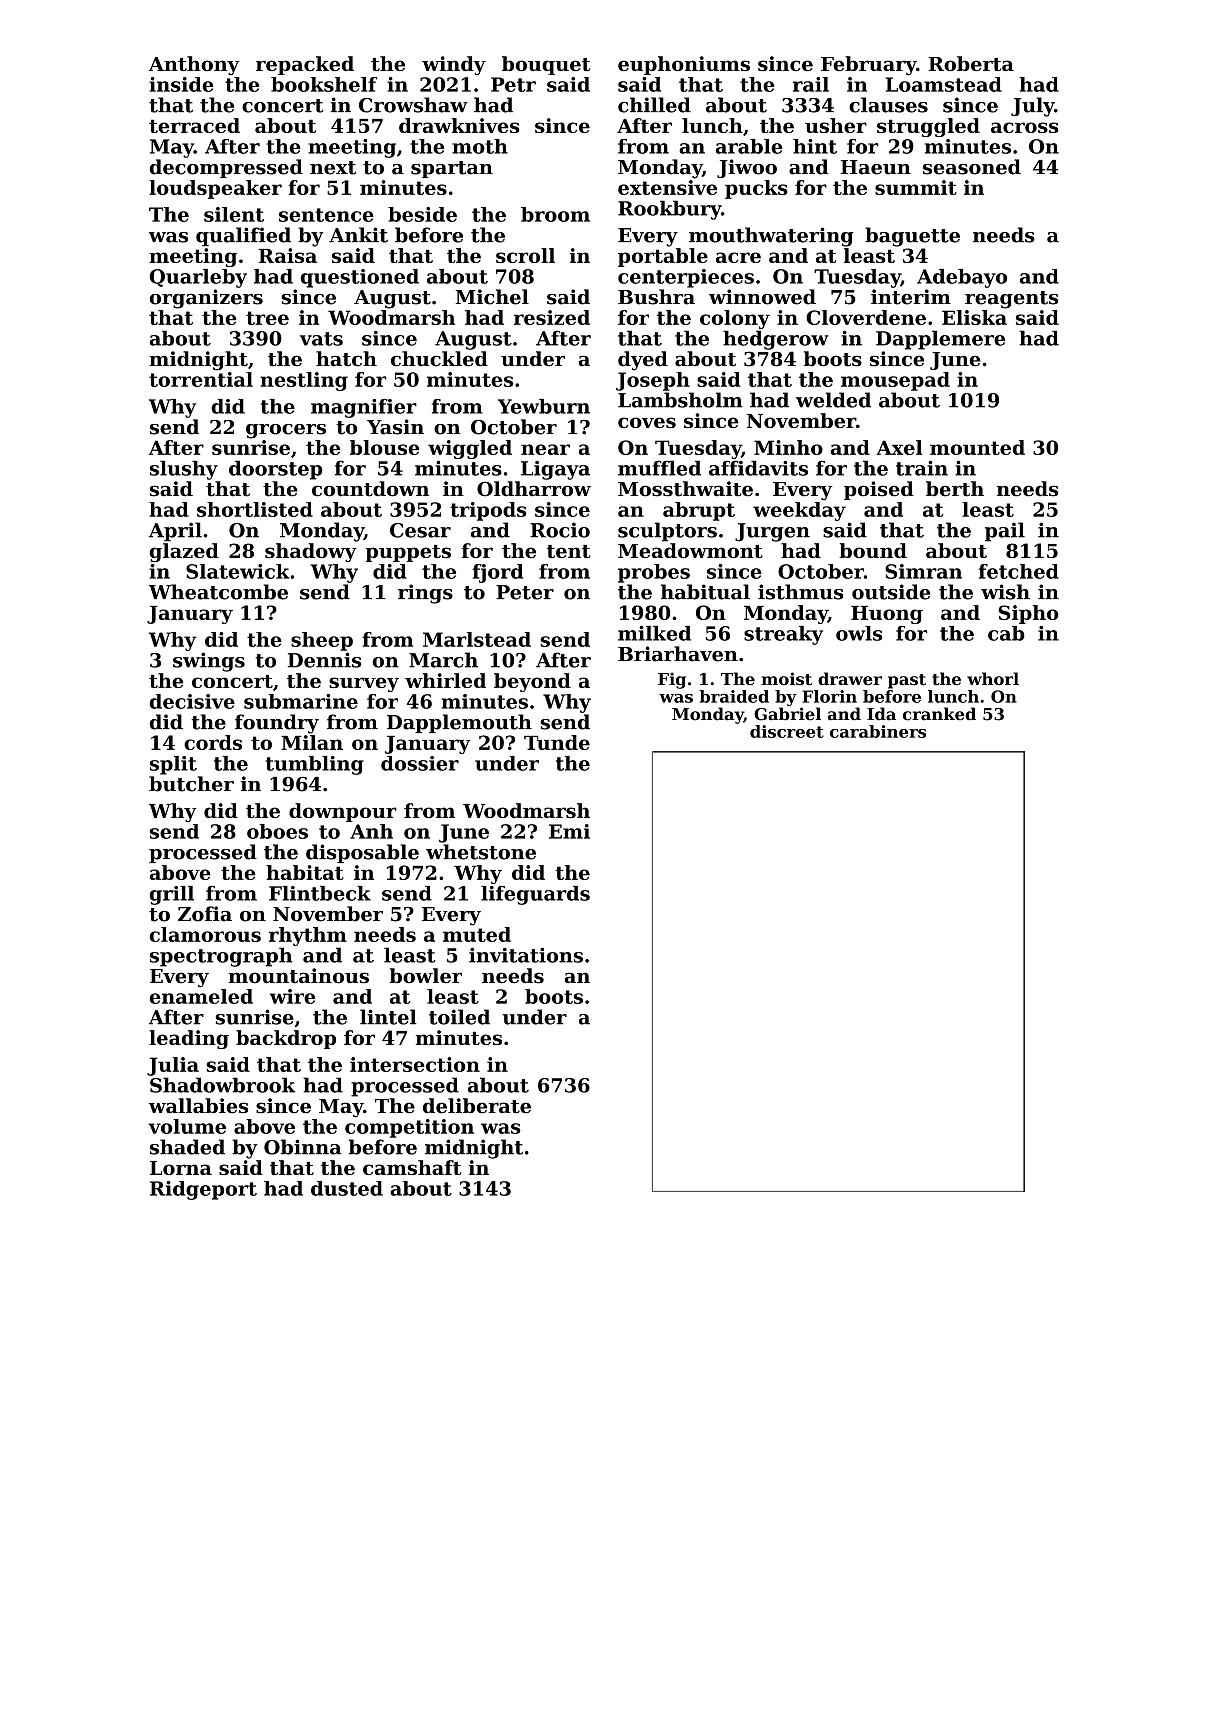  Describe the element at coordinates (311, 552) in the image. I see `shadowy` at that location.
